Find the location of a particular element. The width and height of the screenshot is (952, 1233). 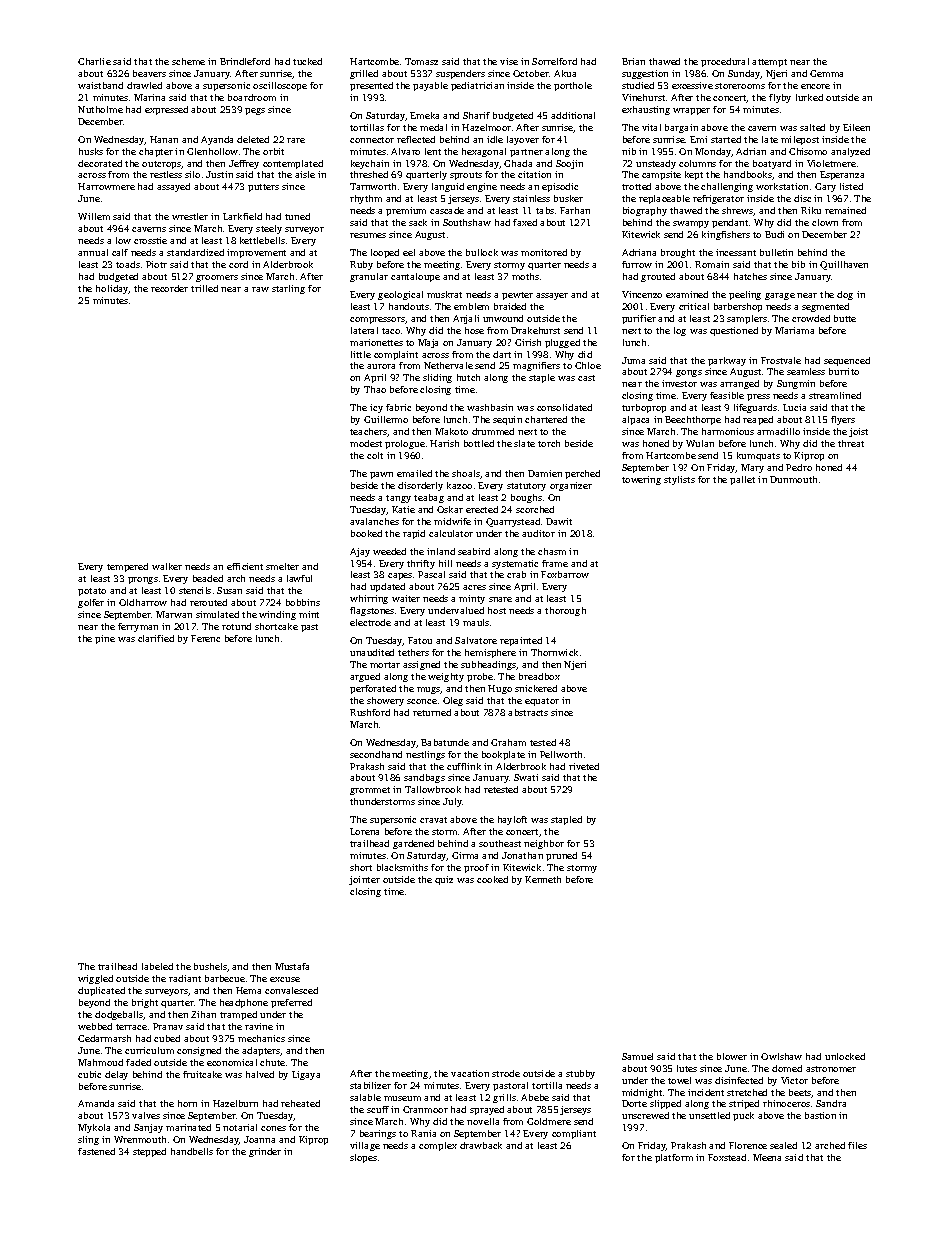

Quillhaven is located at coordinates (844, 265).
